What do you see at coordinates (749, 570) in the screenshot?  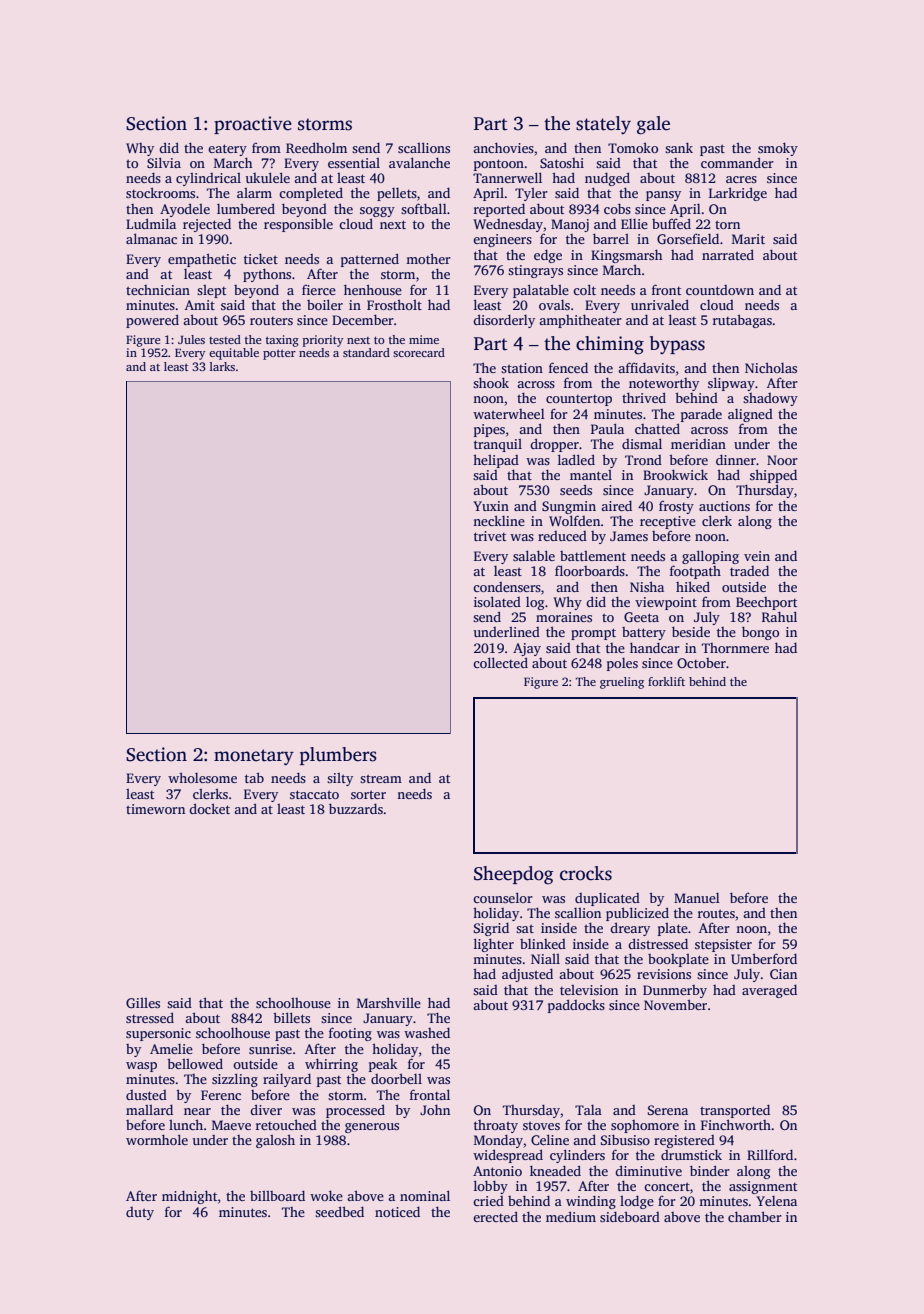 I see `traded` at bounding box center [749, 570].
